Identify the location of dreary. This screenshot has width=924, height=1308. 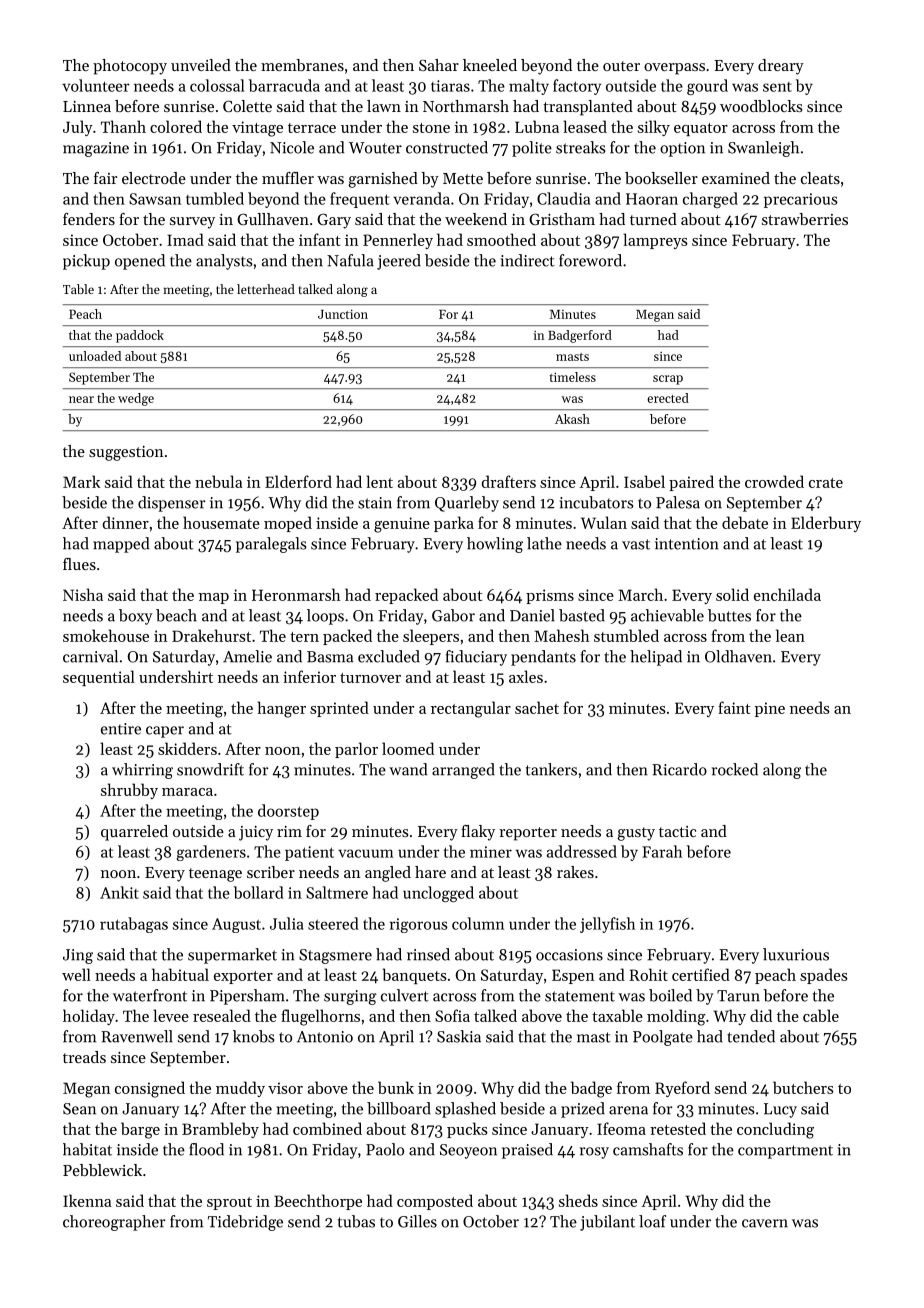
(781, 67).
